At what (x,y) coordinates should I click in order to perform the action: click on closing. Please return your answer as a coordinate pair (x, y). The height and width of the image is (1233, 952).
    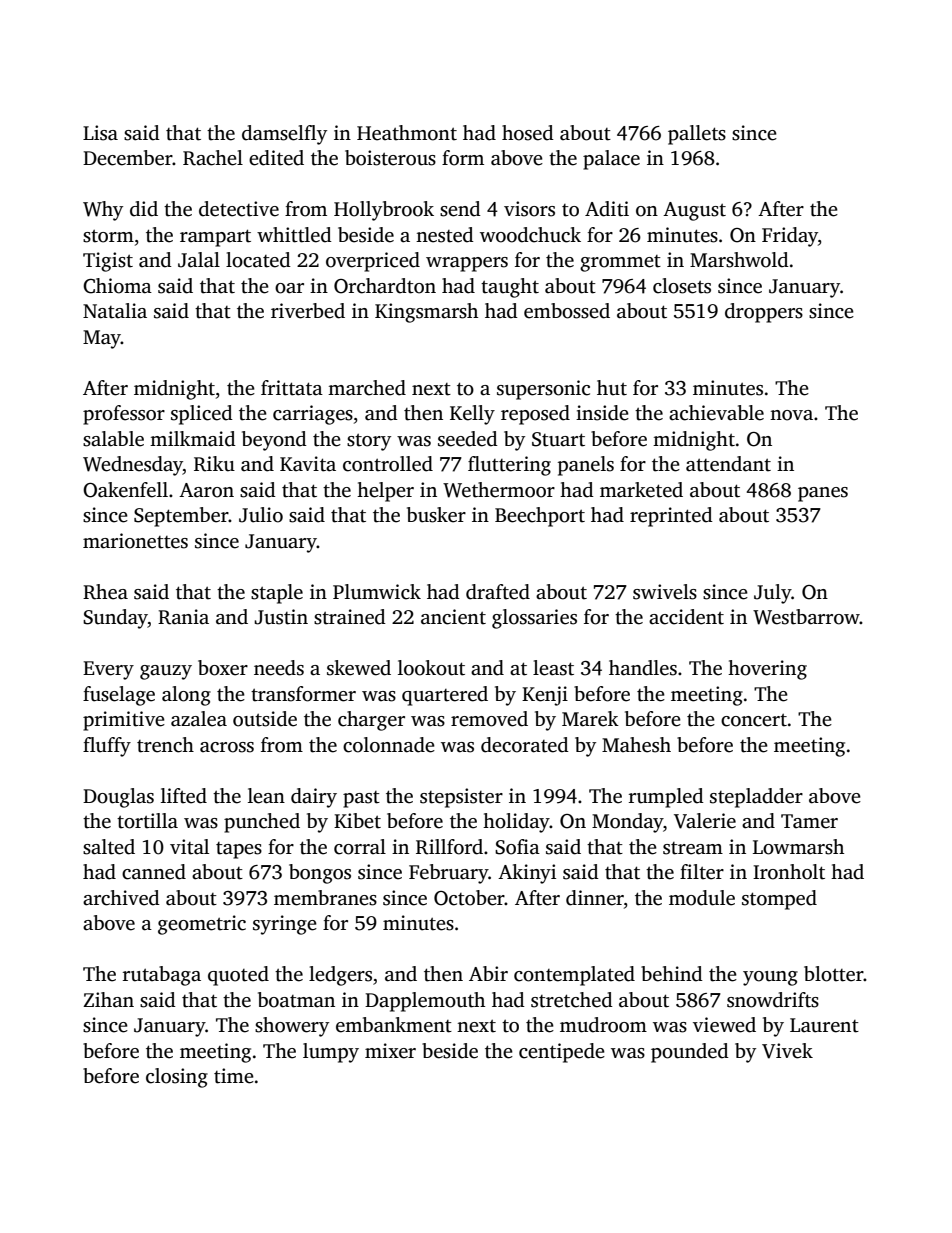
    Looking at the image, I should click on (177, 1078).
